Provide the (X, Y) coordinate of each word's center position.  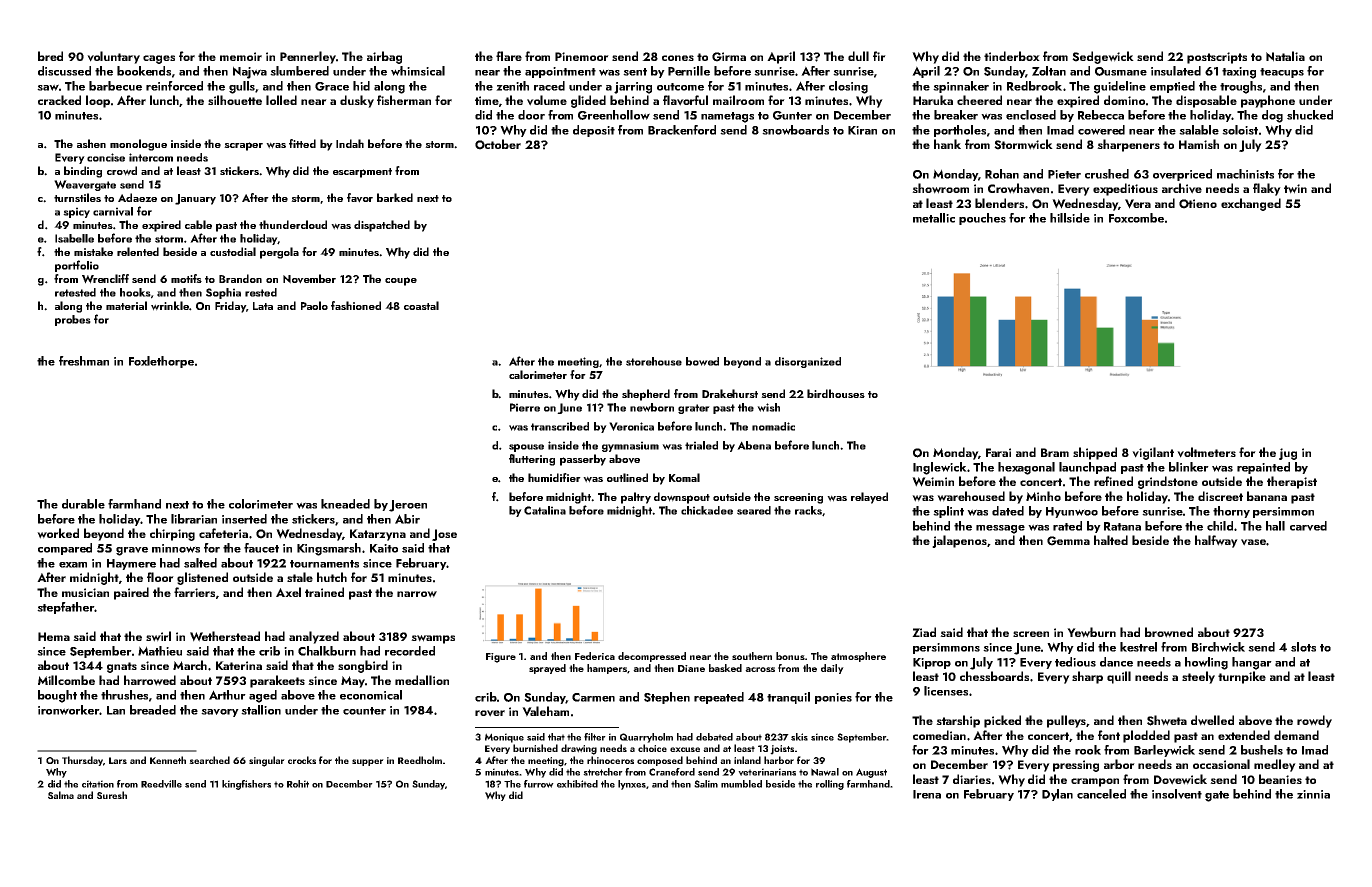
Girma (729, 57)
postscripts (1217, 58)
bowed (702, 361)
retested (75, 292)
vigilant (1153, 453)
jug (1288, 454)
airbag (384, 57)
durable (83, 504)
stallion (261, 710)
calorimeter (538, 374)
